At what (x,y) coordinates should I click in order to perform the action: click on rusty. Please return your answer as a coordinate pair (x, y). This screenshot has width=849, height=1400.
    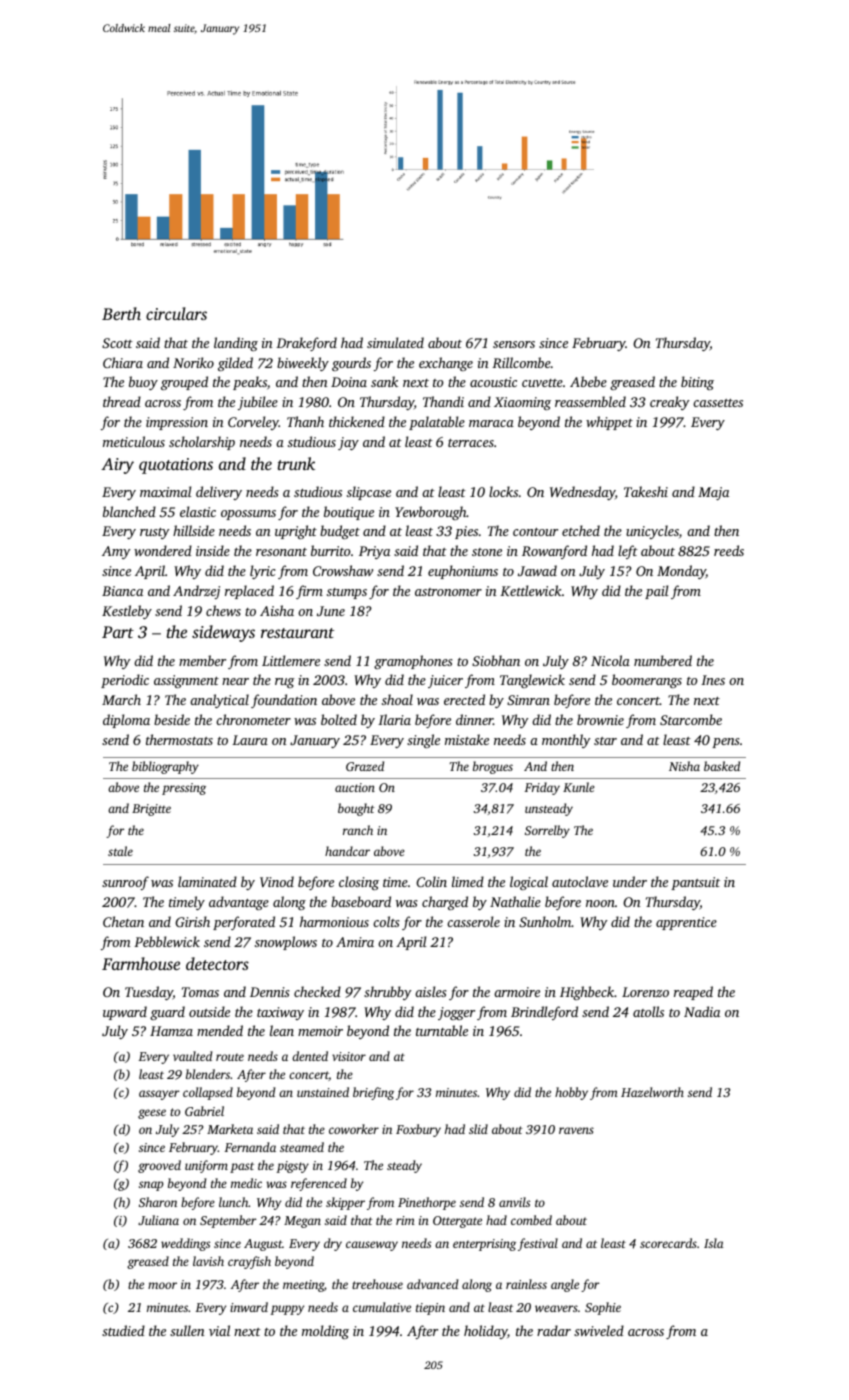
    Looking at the image, I should click on (154, 533).
